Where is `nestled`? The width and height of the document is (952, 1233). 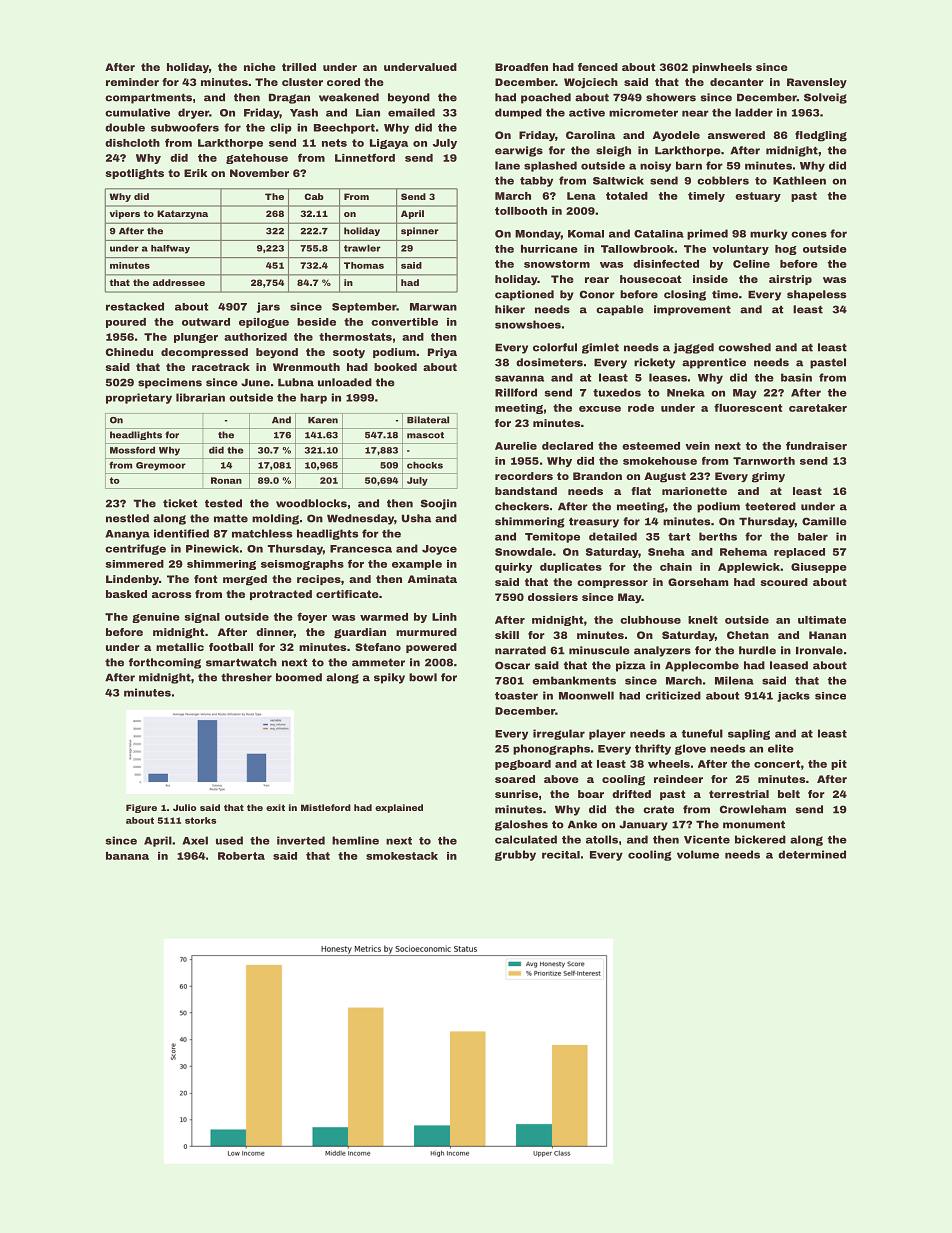
nestled is located at coordinates (127, 518).
